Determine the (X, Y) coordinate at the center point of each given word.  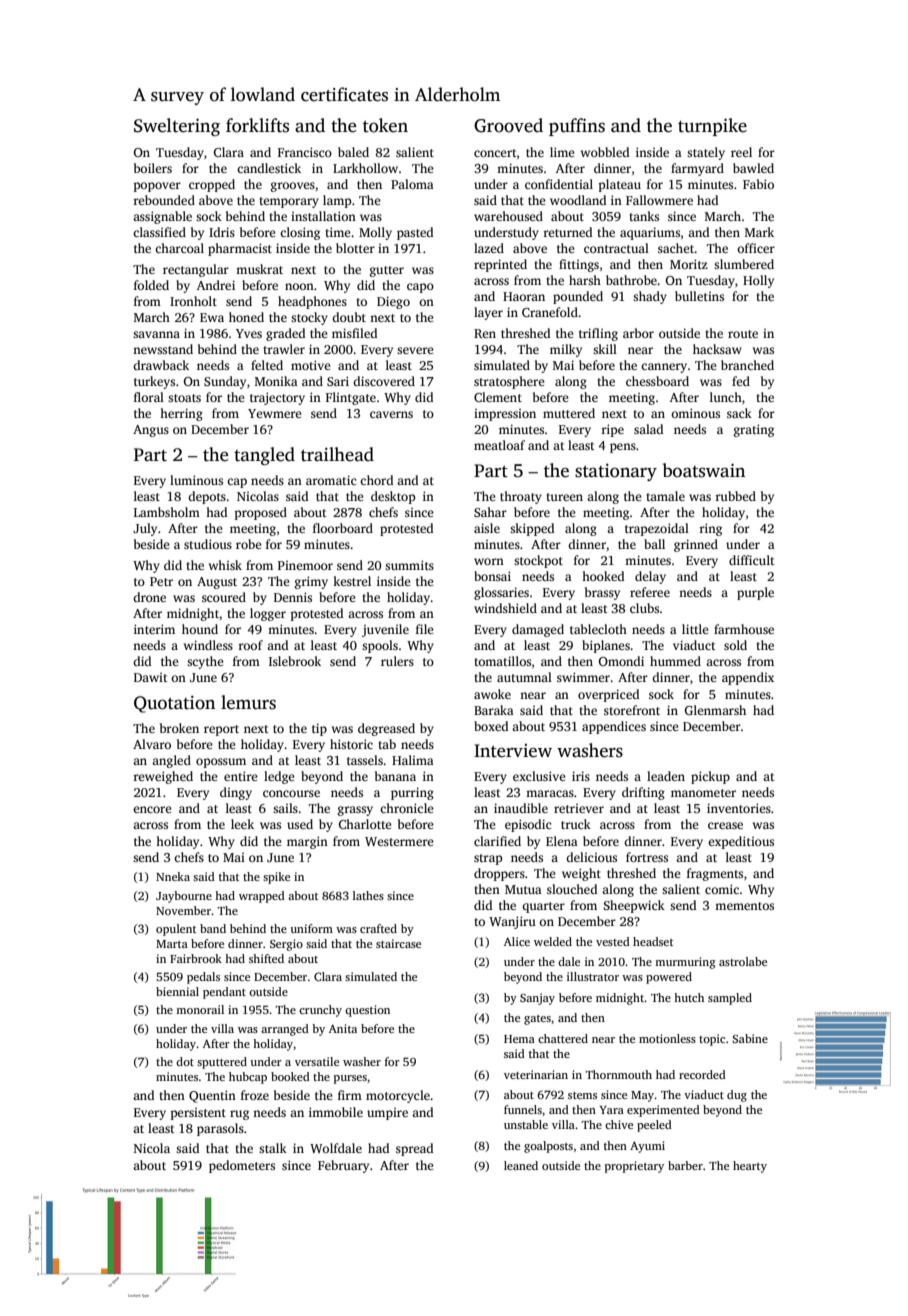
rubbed (735, 496)
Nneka (173, 876)
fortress (647, 857)
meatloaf (499, 445)
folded (151, 285)
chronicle (407, 808)
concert (495, 153)
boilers (153, 168)
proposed (261, 513)
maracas (550, 793)
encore (152, 809)
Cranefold (550, 312)
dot (185, 1061)
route (743, 334)
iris (581, 776)
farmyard (697, 169)
